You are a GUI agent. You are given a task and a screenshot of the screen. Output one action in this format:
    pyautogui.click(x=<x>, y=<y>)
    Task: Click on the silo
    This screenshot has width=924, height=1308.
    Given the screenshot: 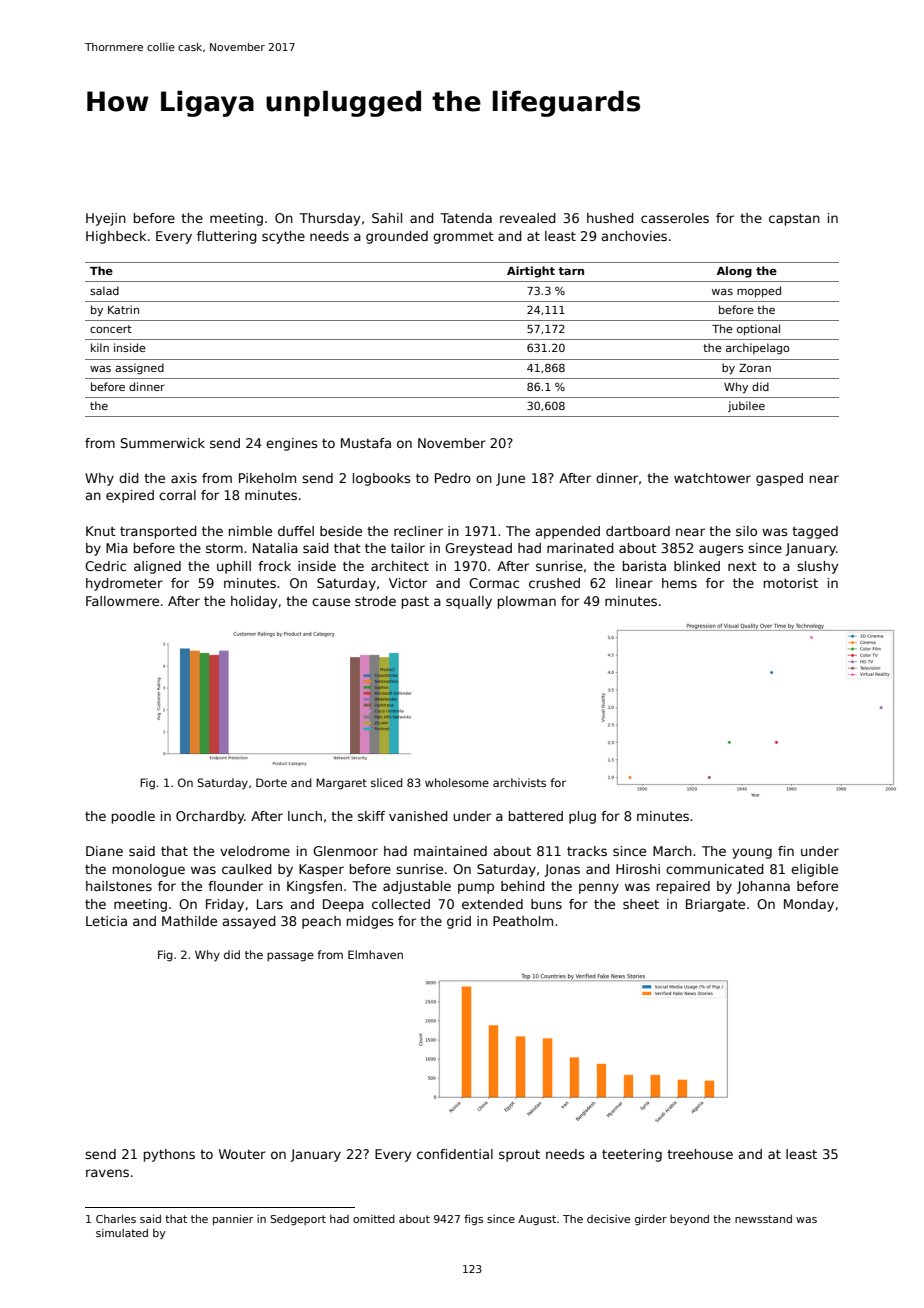 What is the action you would take?
    pyautogui.click(x=746, y=531)
